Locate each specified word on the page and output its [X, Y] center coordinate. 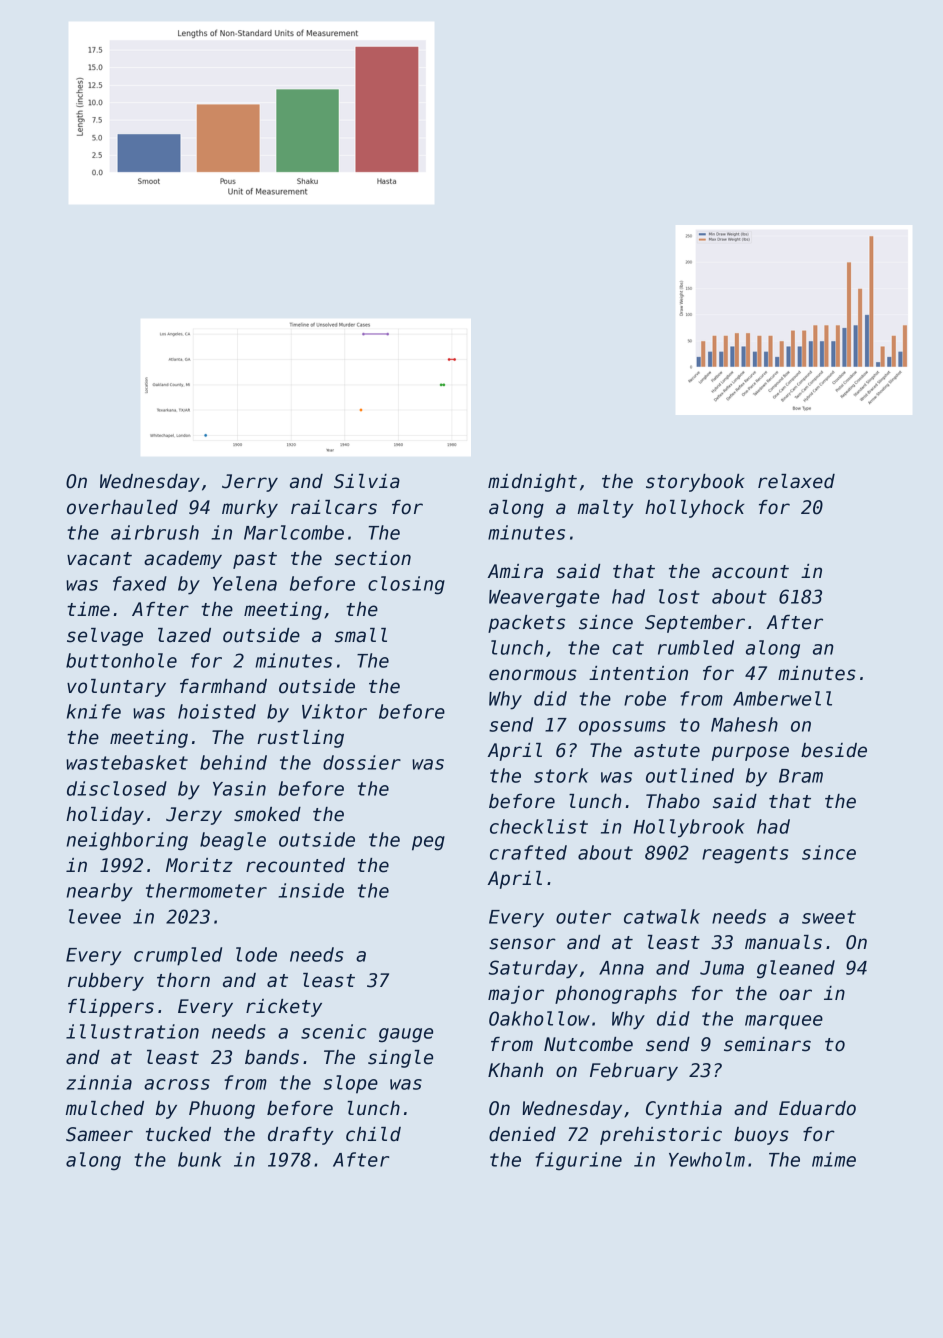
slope [350, 1084]
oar [795, 995]
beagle [233, 841]
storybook [695, 483]
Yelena [245, 583]
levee [95, 916]
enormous [533, 675]
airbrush [155, 532]
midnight [532, 483]
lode [256, 954]
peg [428, 843]
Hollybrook [689, 828]
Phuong [222, 1110]
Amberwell [782, 698]
